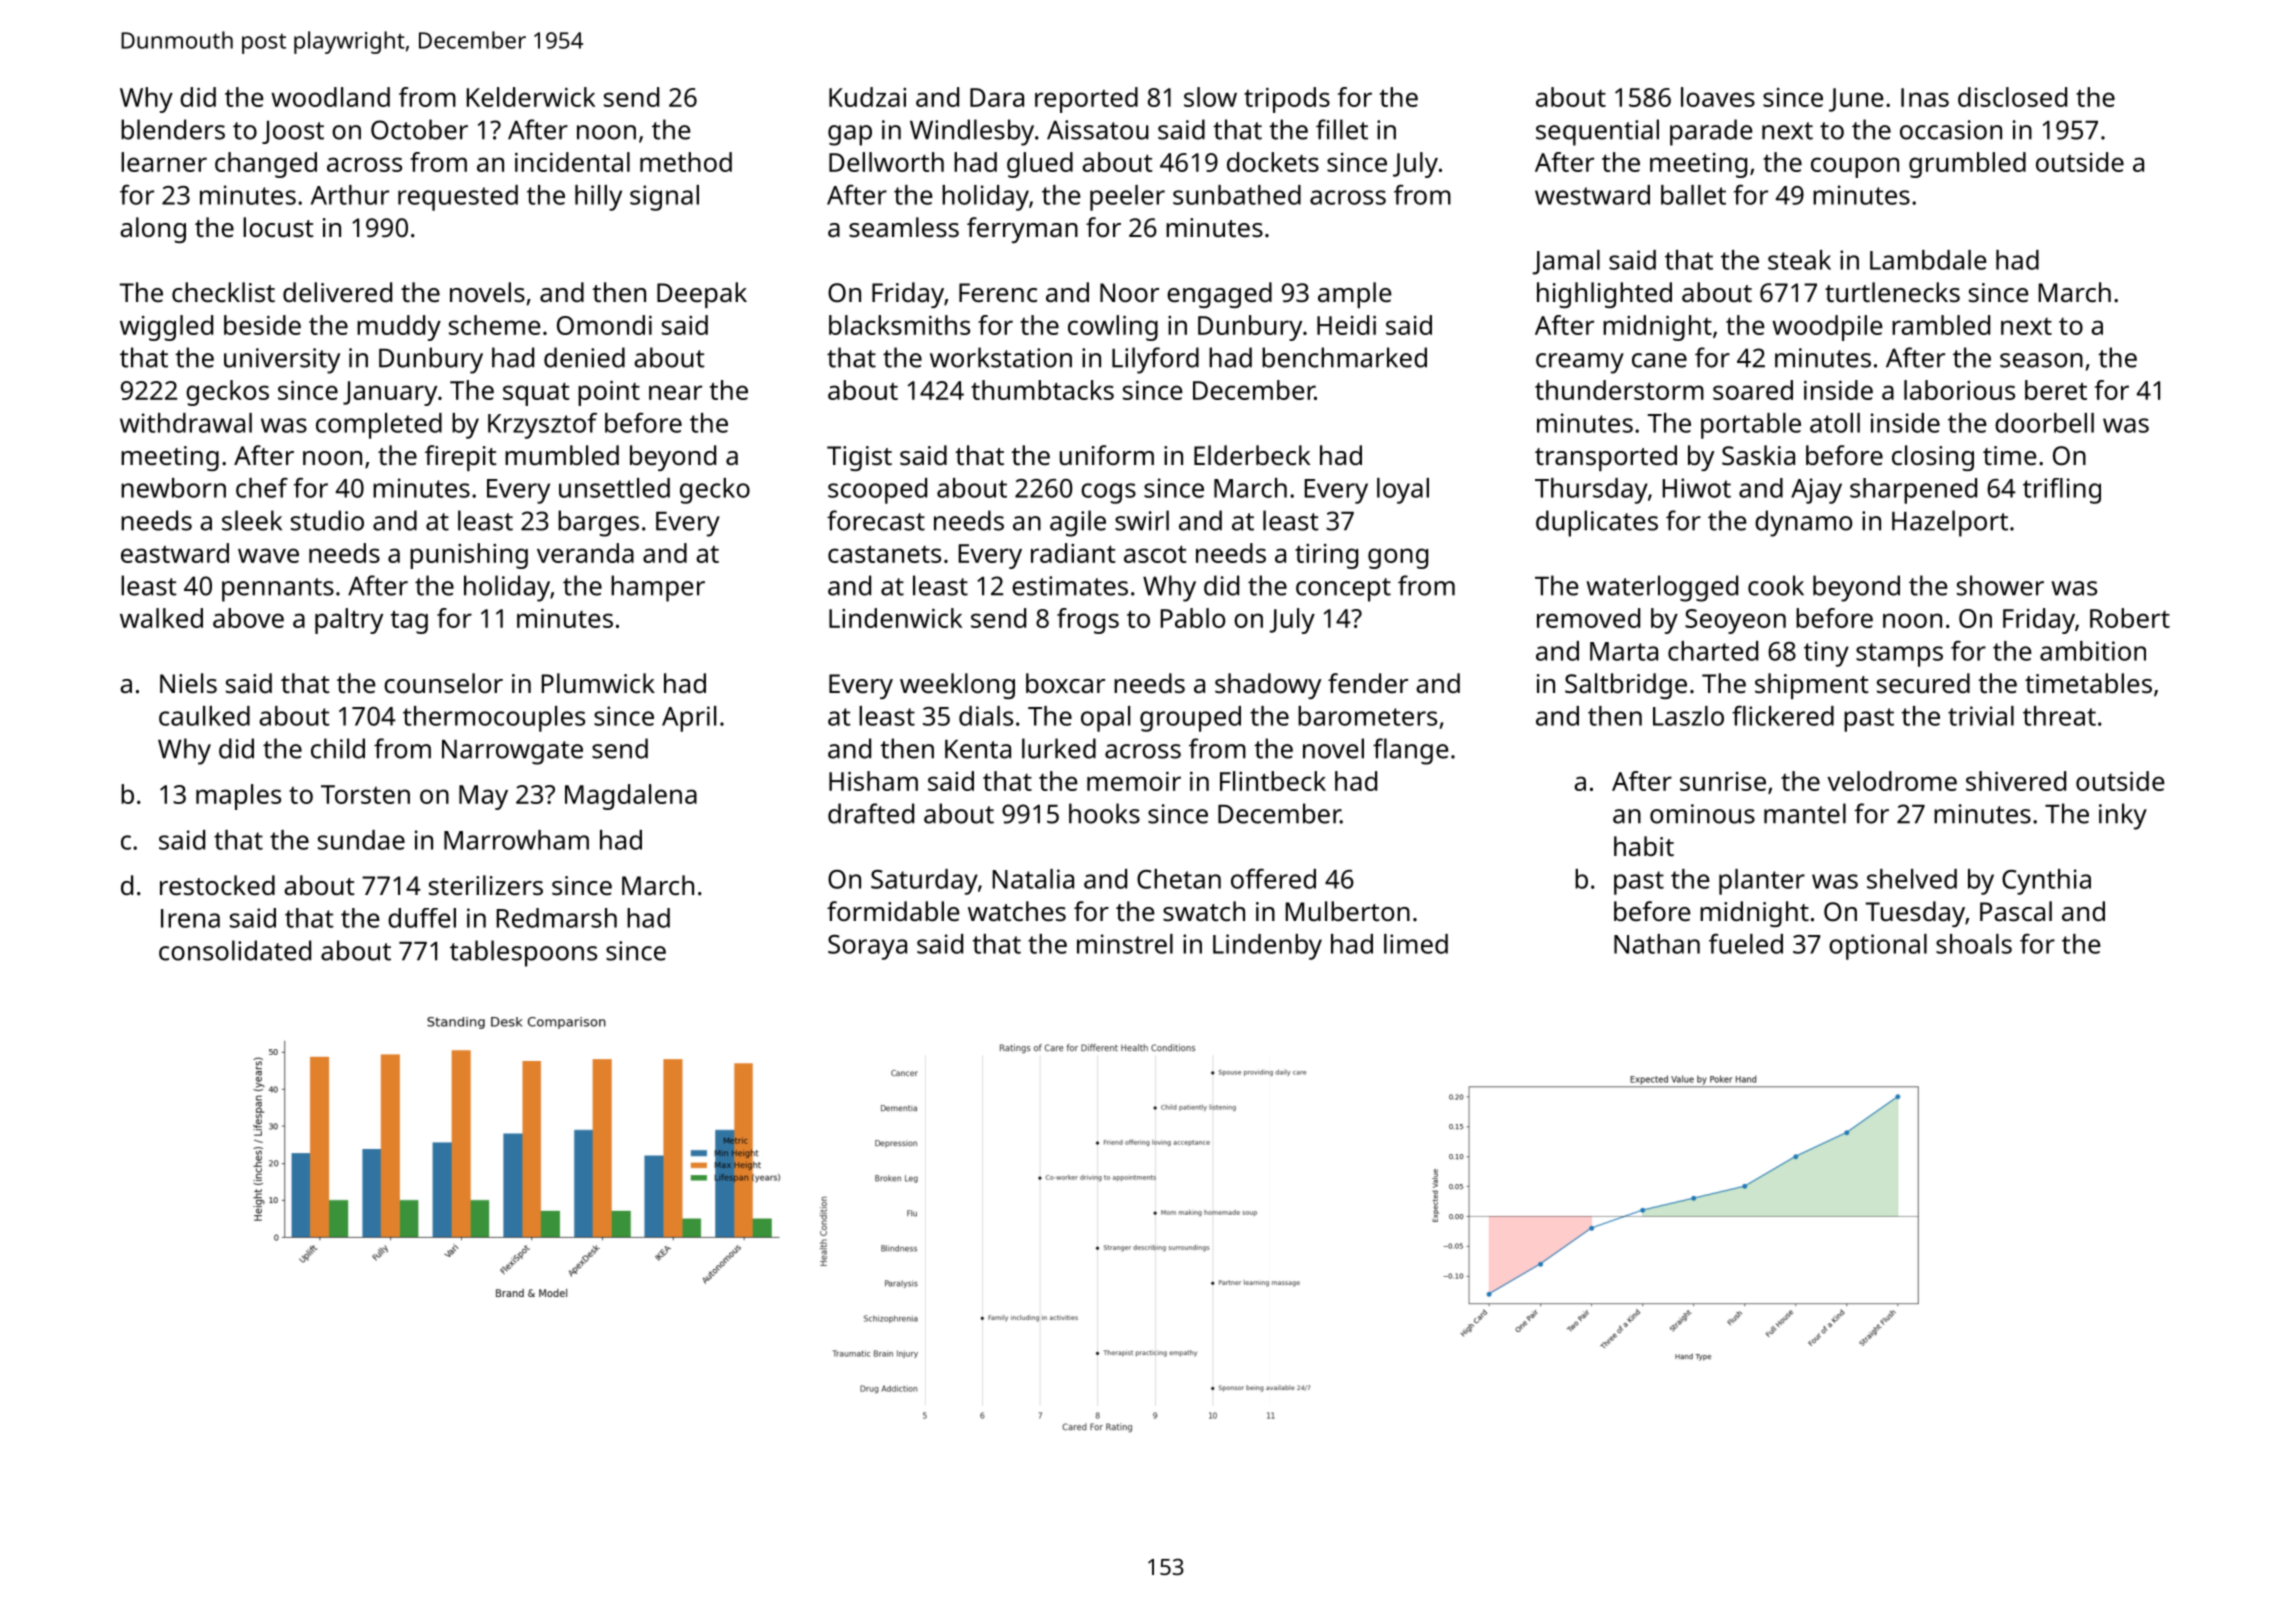 Image resolution: width=2292 pixels, height=1620 pixels. Describe the element at coordinates (2012, 97) in the document. I see `disclosed` at that location.
